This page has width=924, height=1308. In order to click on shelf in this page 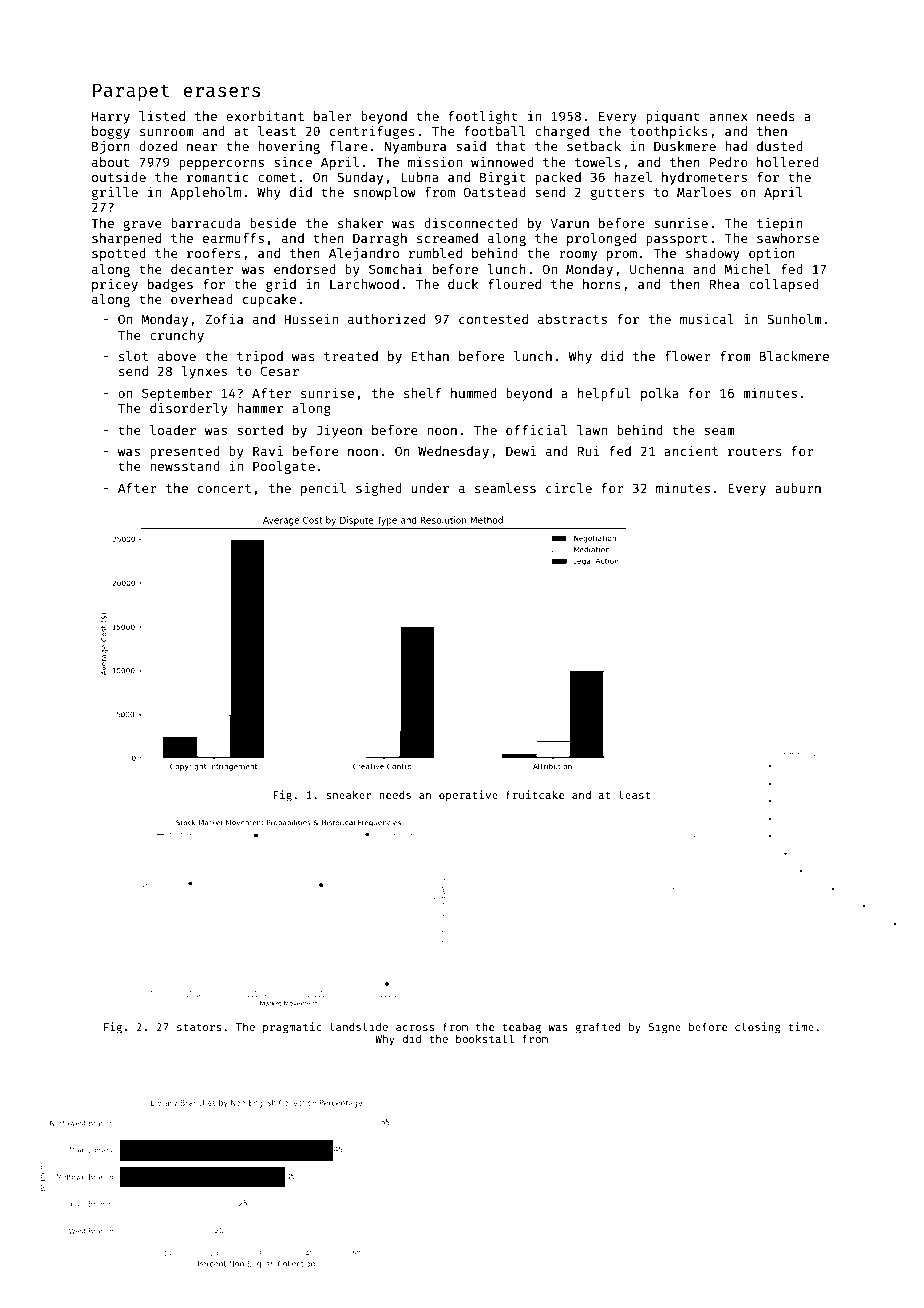, I will do `click(423, 393)`.
